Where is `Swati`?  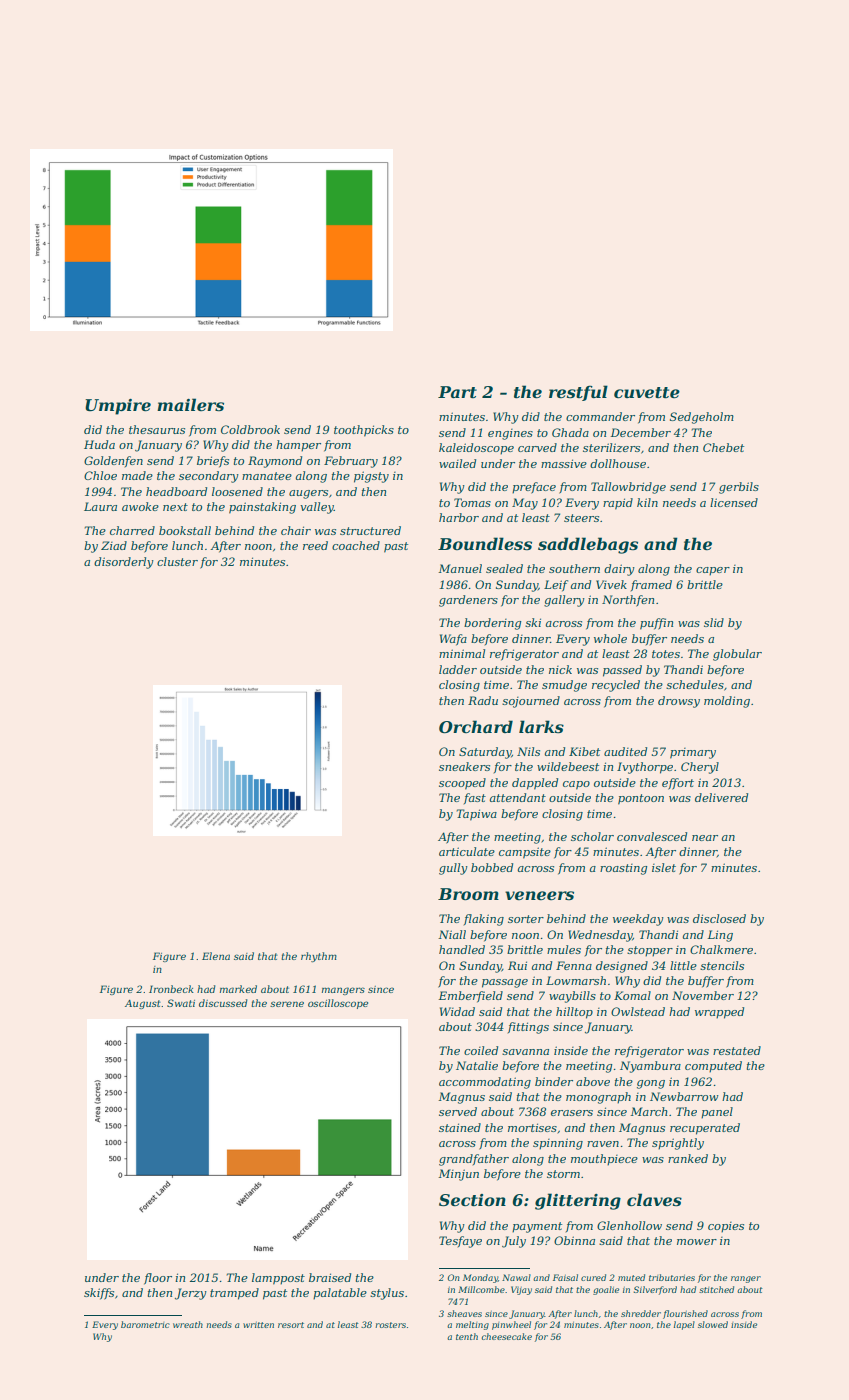
Swati is located at coordinates (181, 1003).
